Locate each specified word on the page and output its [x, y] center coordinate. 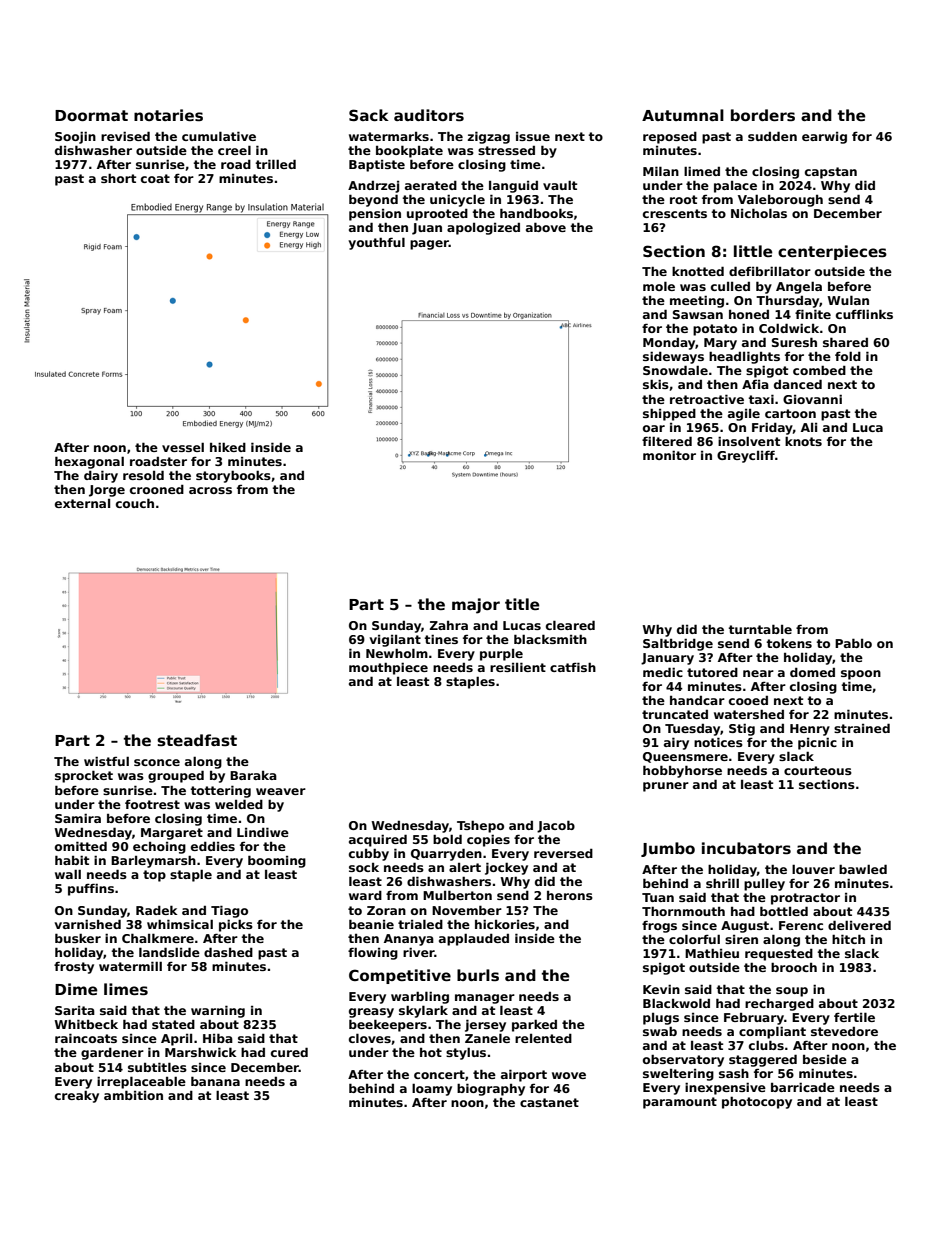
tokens [789, 643]
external [82, 503]
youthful [376, 243]
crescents [675, 213]
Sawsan [698, 314]
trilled [276, 164]
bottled [784, 911]
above [546, 227]
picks [236, 925]
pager [429, 245]
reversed [563, 853]
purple [501, 655]
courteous [818, 770]
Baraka [253, 775]
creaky [77, 1096]
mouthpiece [388, 668]
